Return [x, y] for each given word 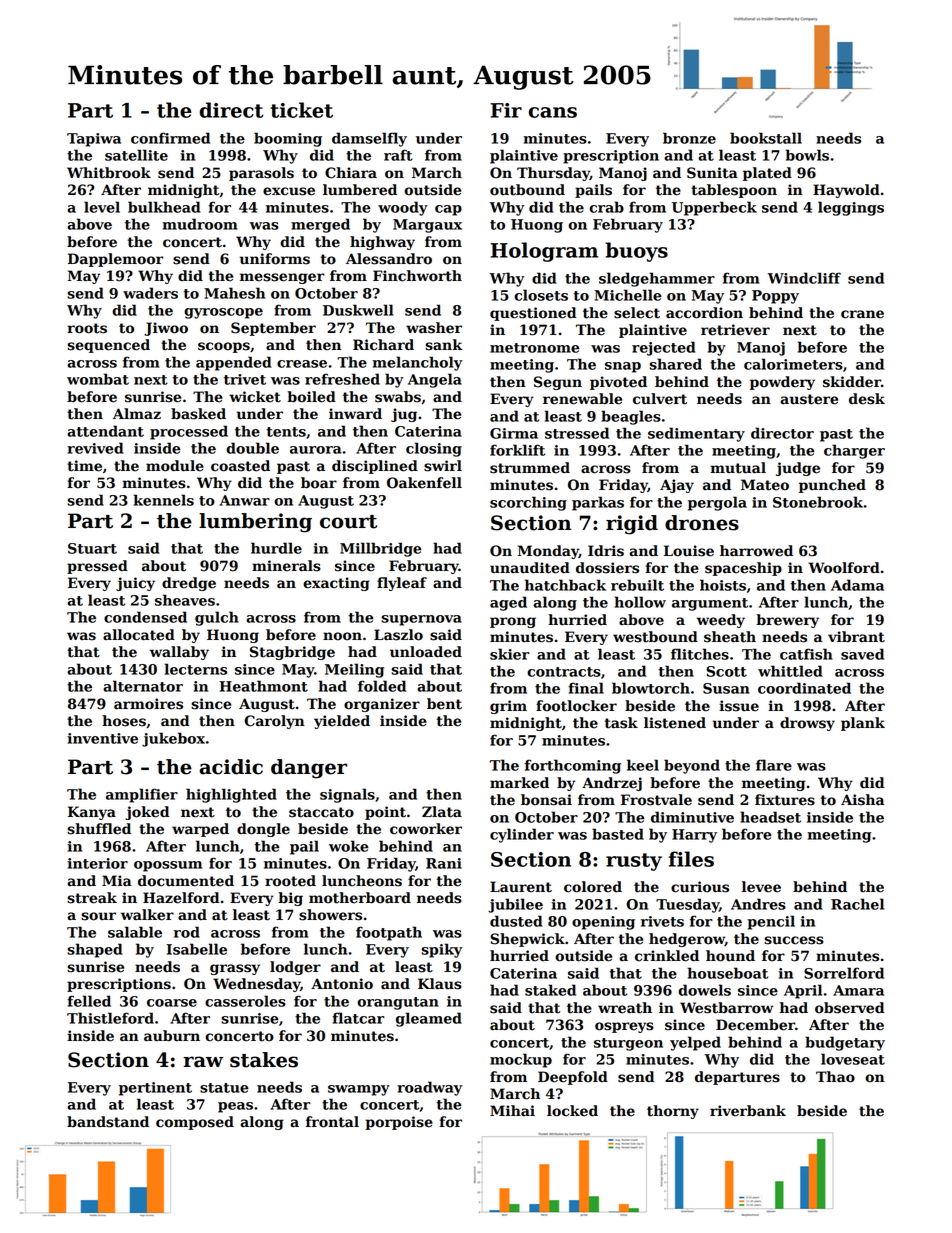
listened [675, 723]
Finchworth [417, 276]
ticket [301, 110]
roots [87, 328]
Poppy [775, 297]
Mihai [512, 1110]
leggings [851, 208]
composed [195, 1123]
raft [398, 155]
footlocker [576, 706]
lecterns [196, 669]
